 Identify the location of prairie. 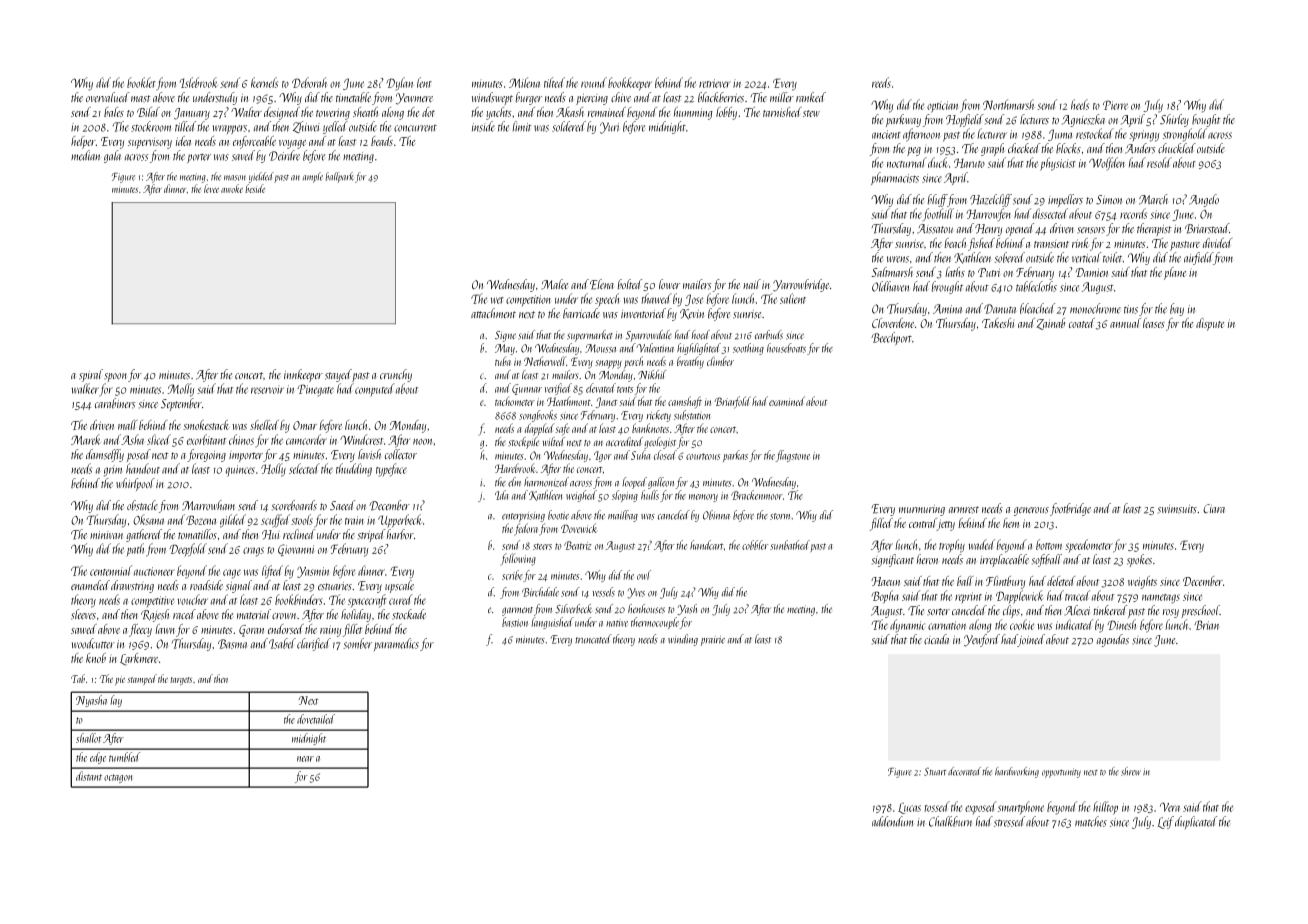
(713, 641).
